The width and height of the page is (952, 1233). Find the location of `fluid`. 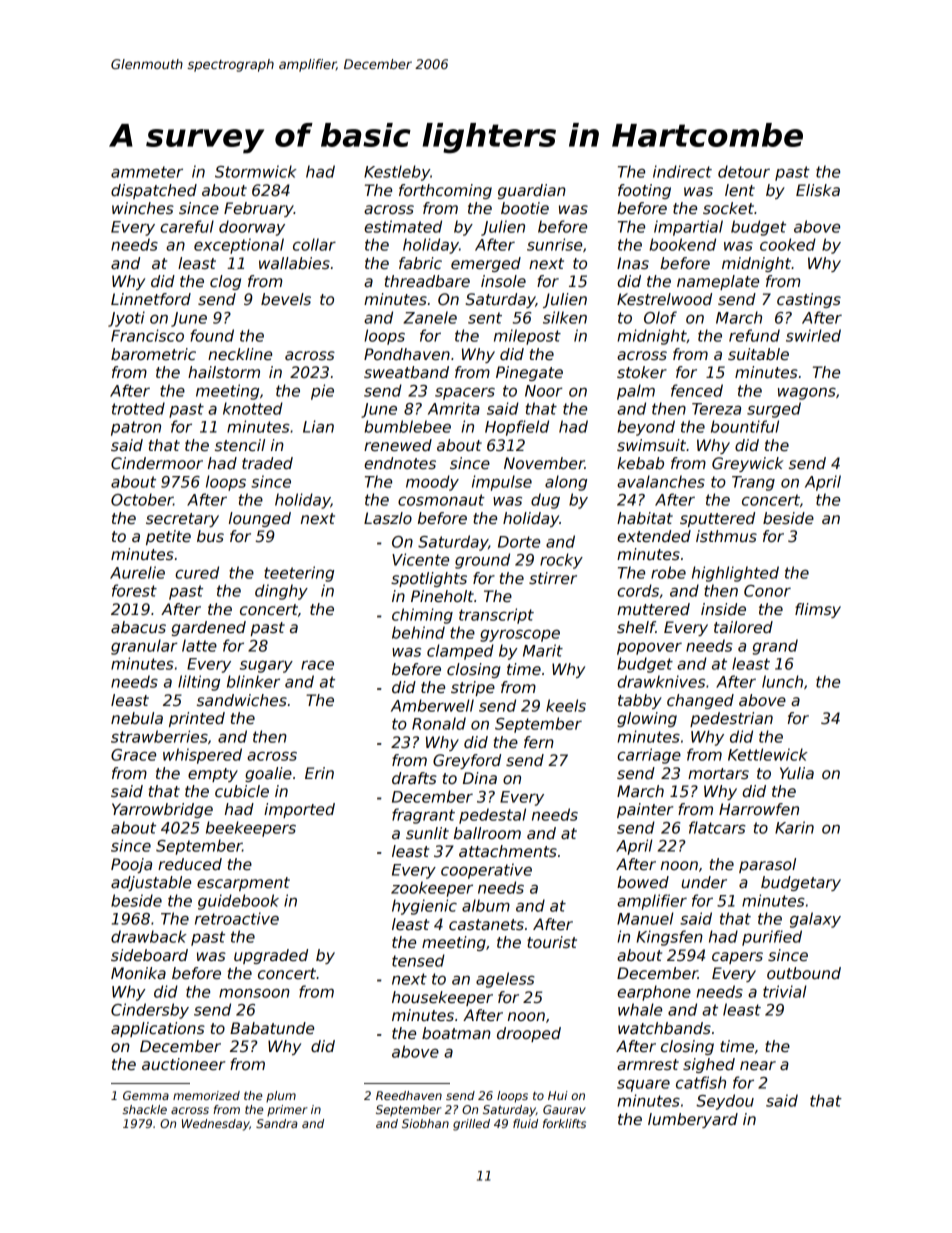

fluid is located at coordinates (525, 1123).
